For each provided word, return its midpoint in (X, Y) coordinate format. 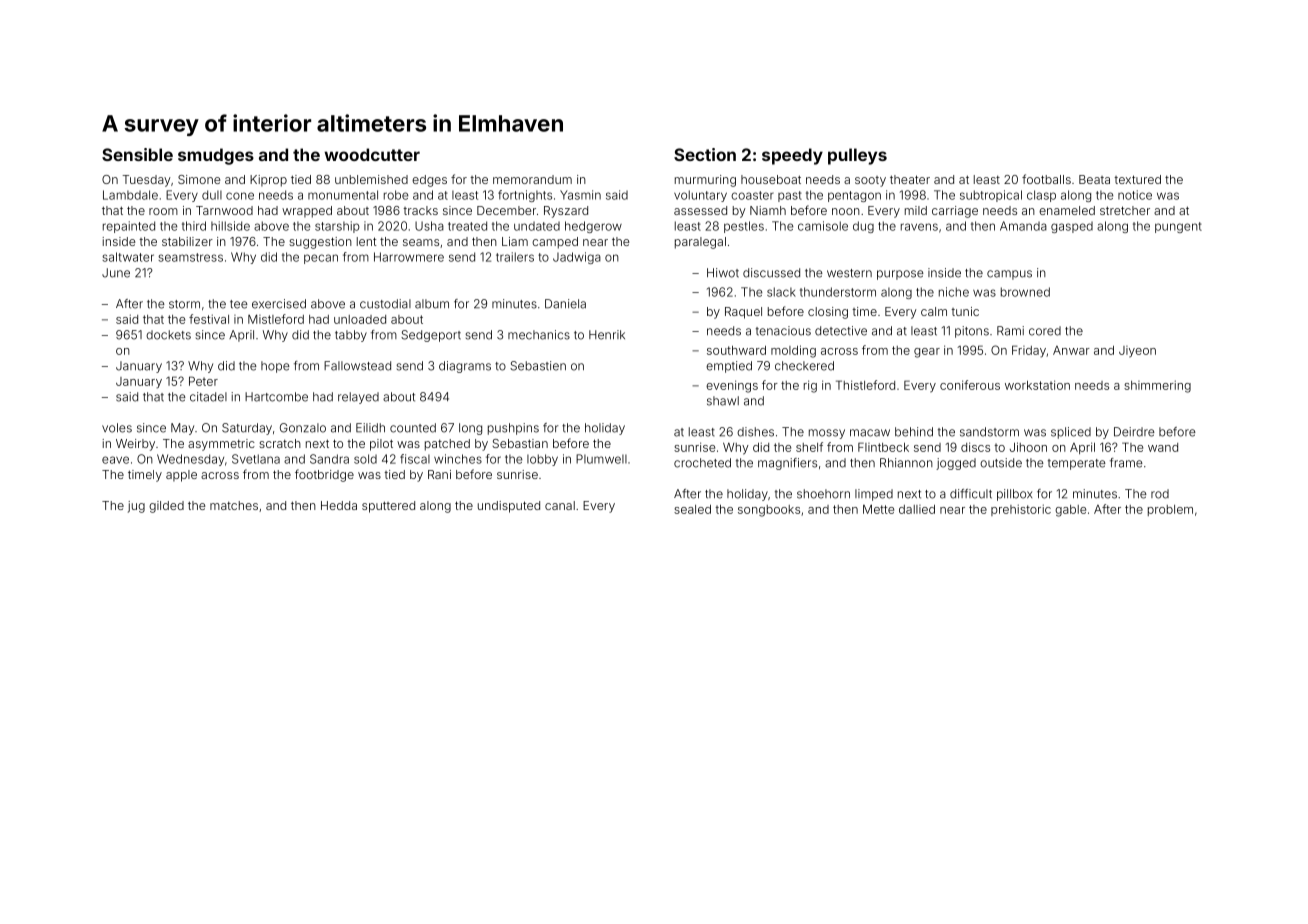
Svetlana (256, 459)
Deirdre (1134, 432)
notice (1135, 195)
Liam (515, 241)
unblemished (371, 179)
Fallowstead (357, 366)
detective (841, 331)
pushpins (513, 429)
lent (367, 241)
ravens (919, 227)
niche (954, 292)
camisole (823, 226)
